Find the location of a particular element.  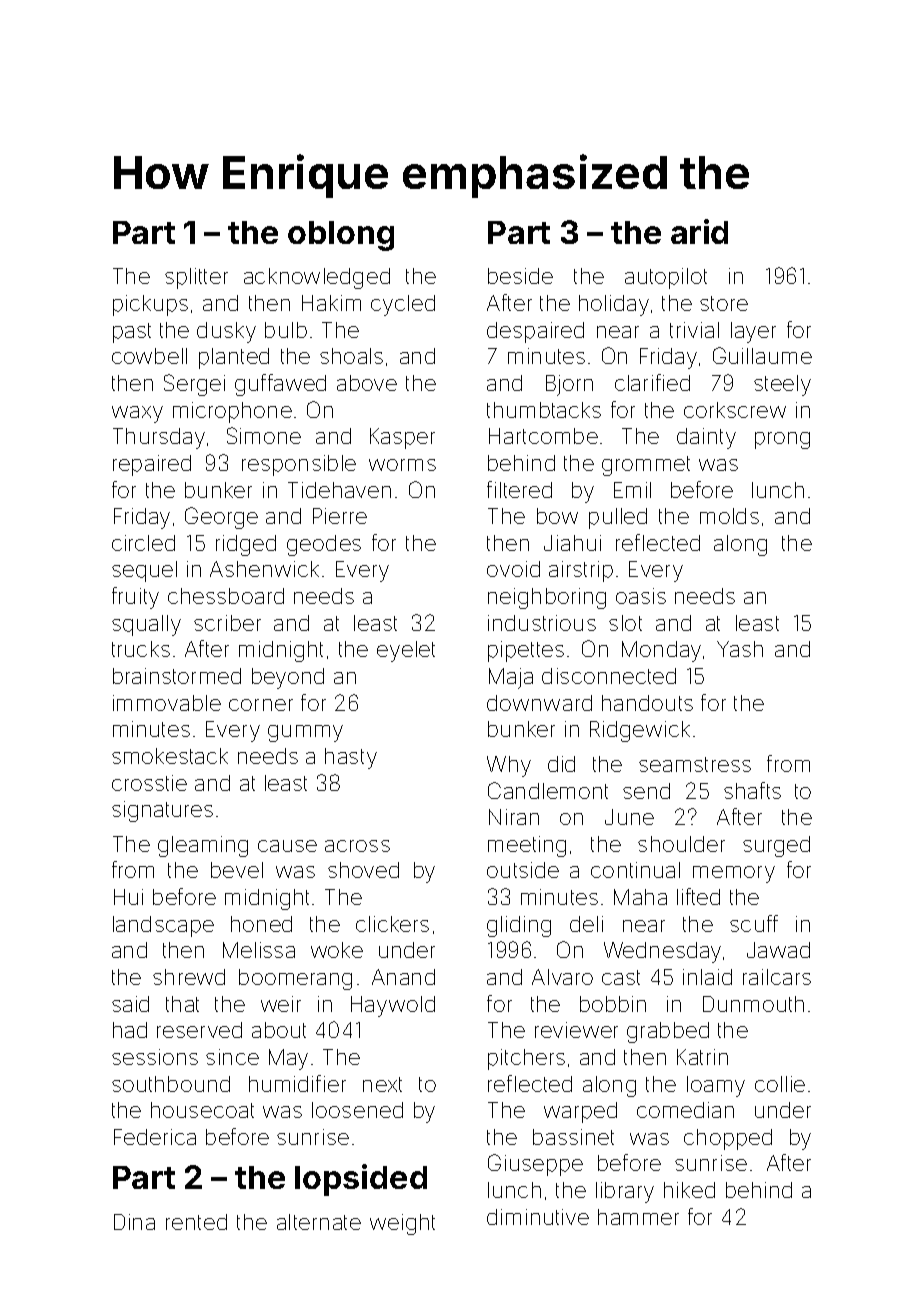

rented is located at coordinates (196, 1222).
